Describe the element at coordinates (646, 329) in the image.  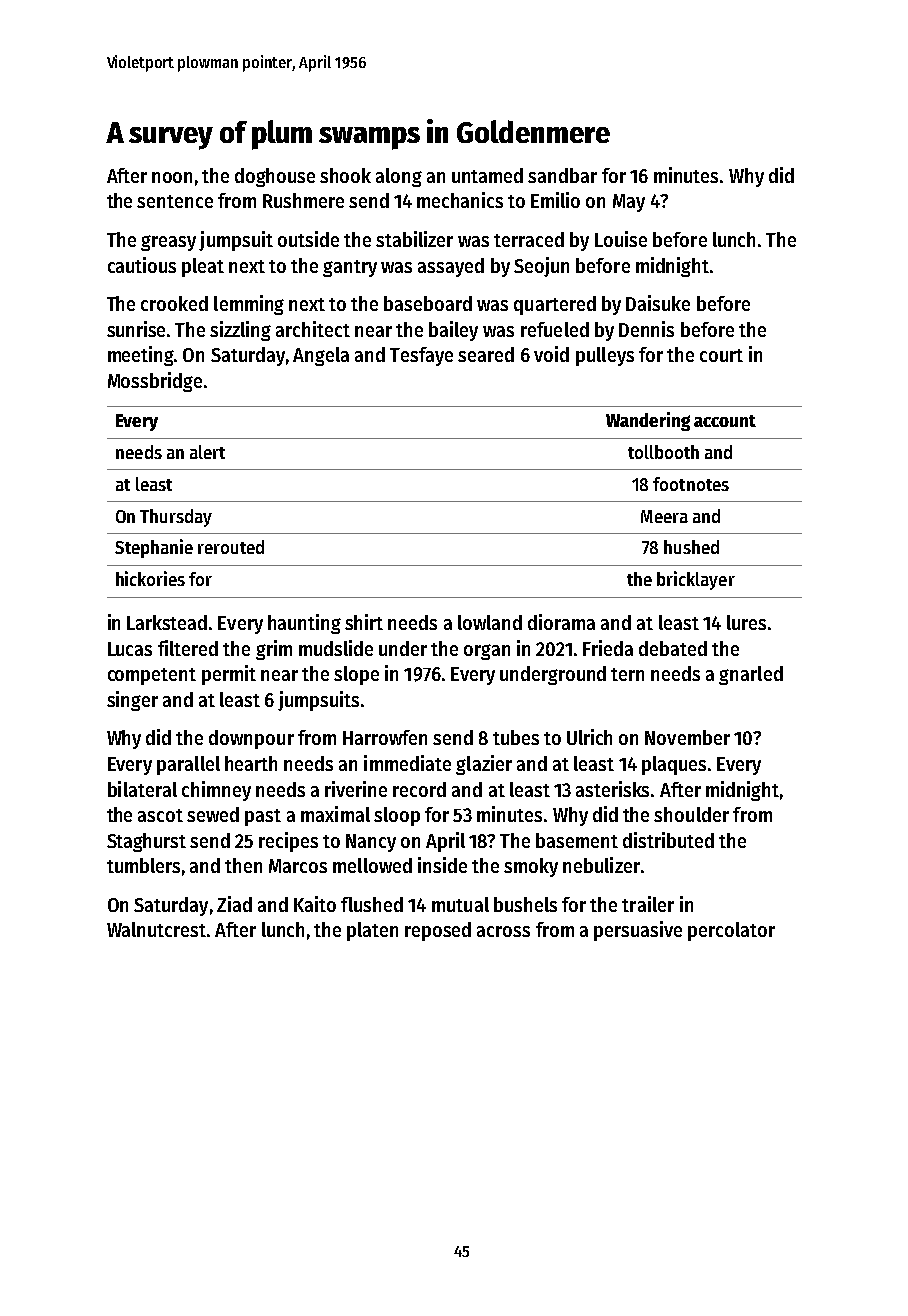
I see `Dennis` at that location.
